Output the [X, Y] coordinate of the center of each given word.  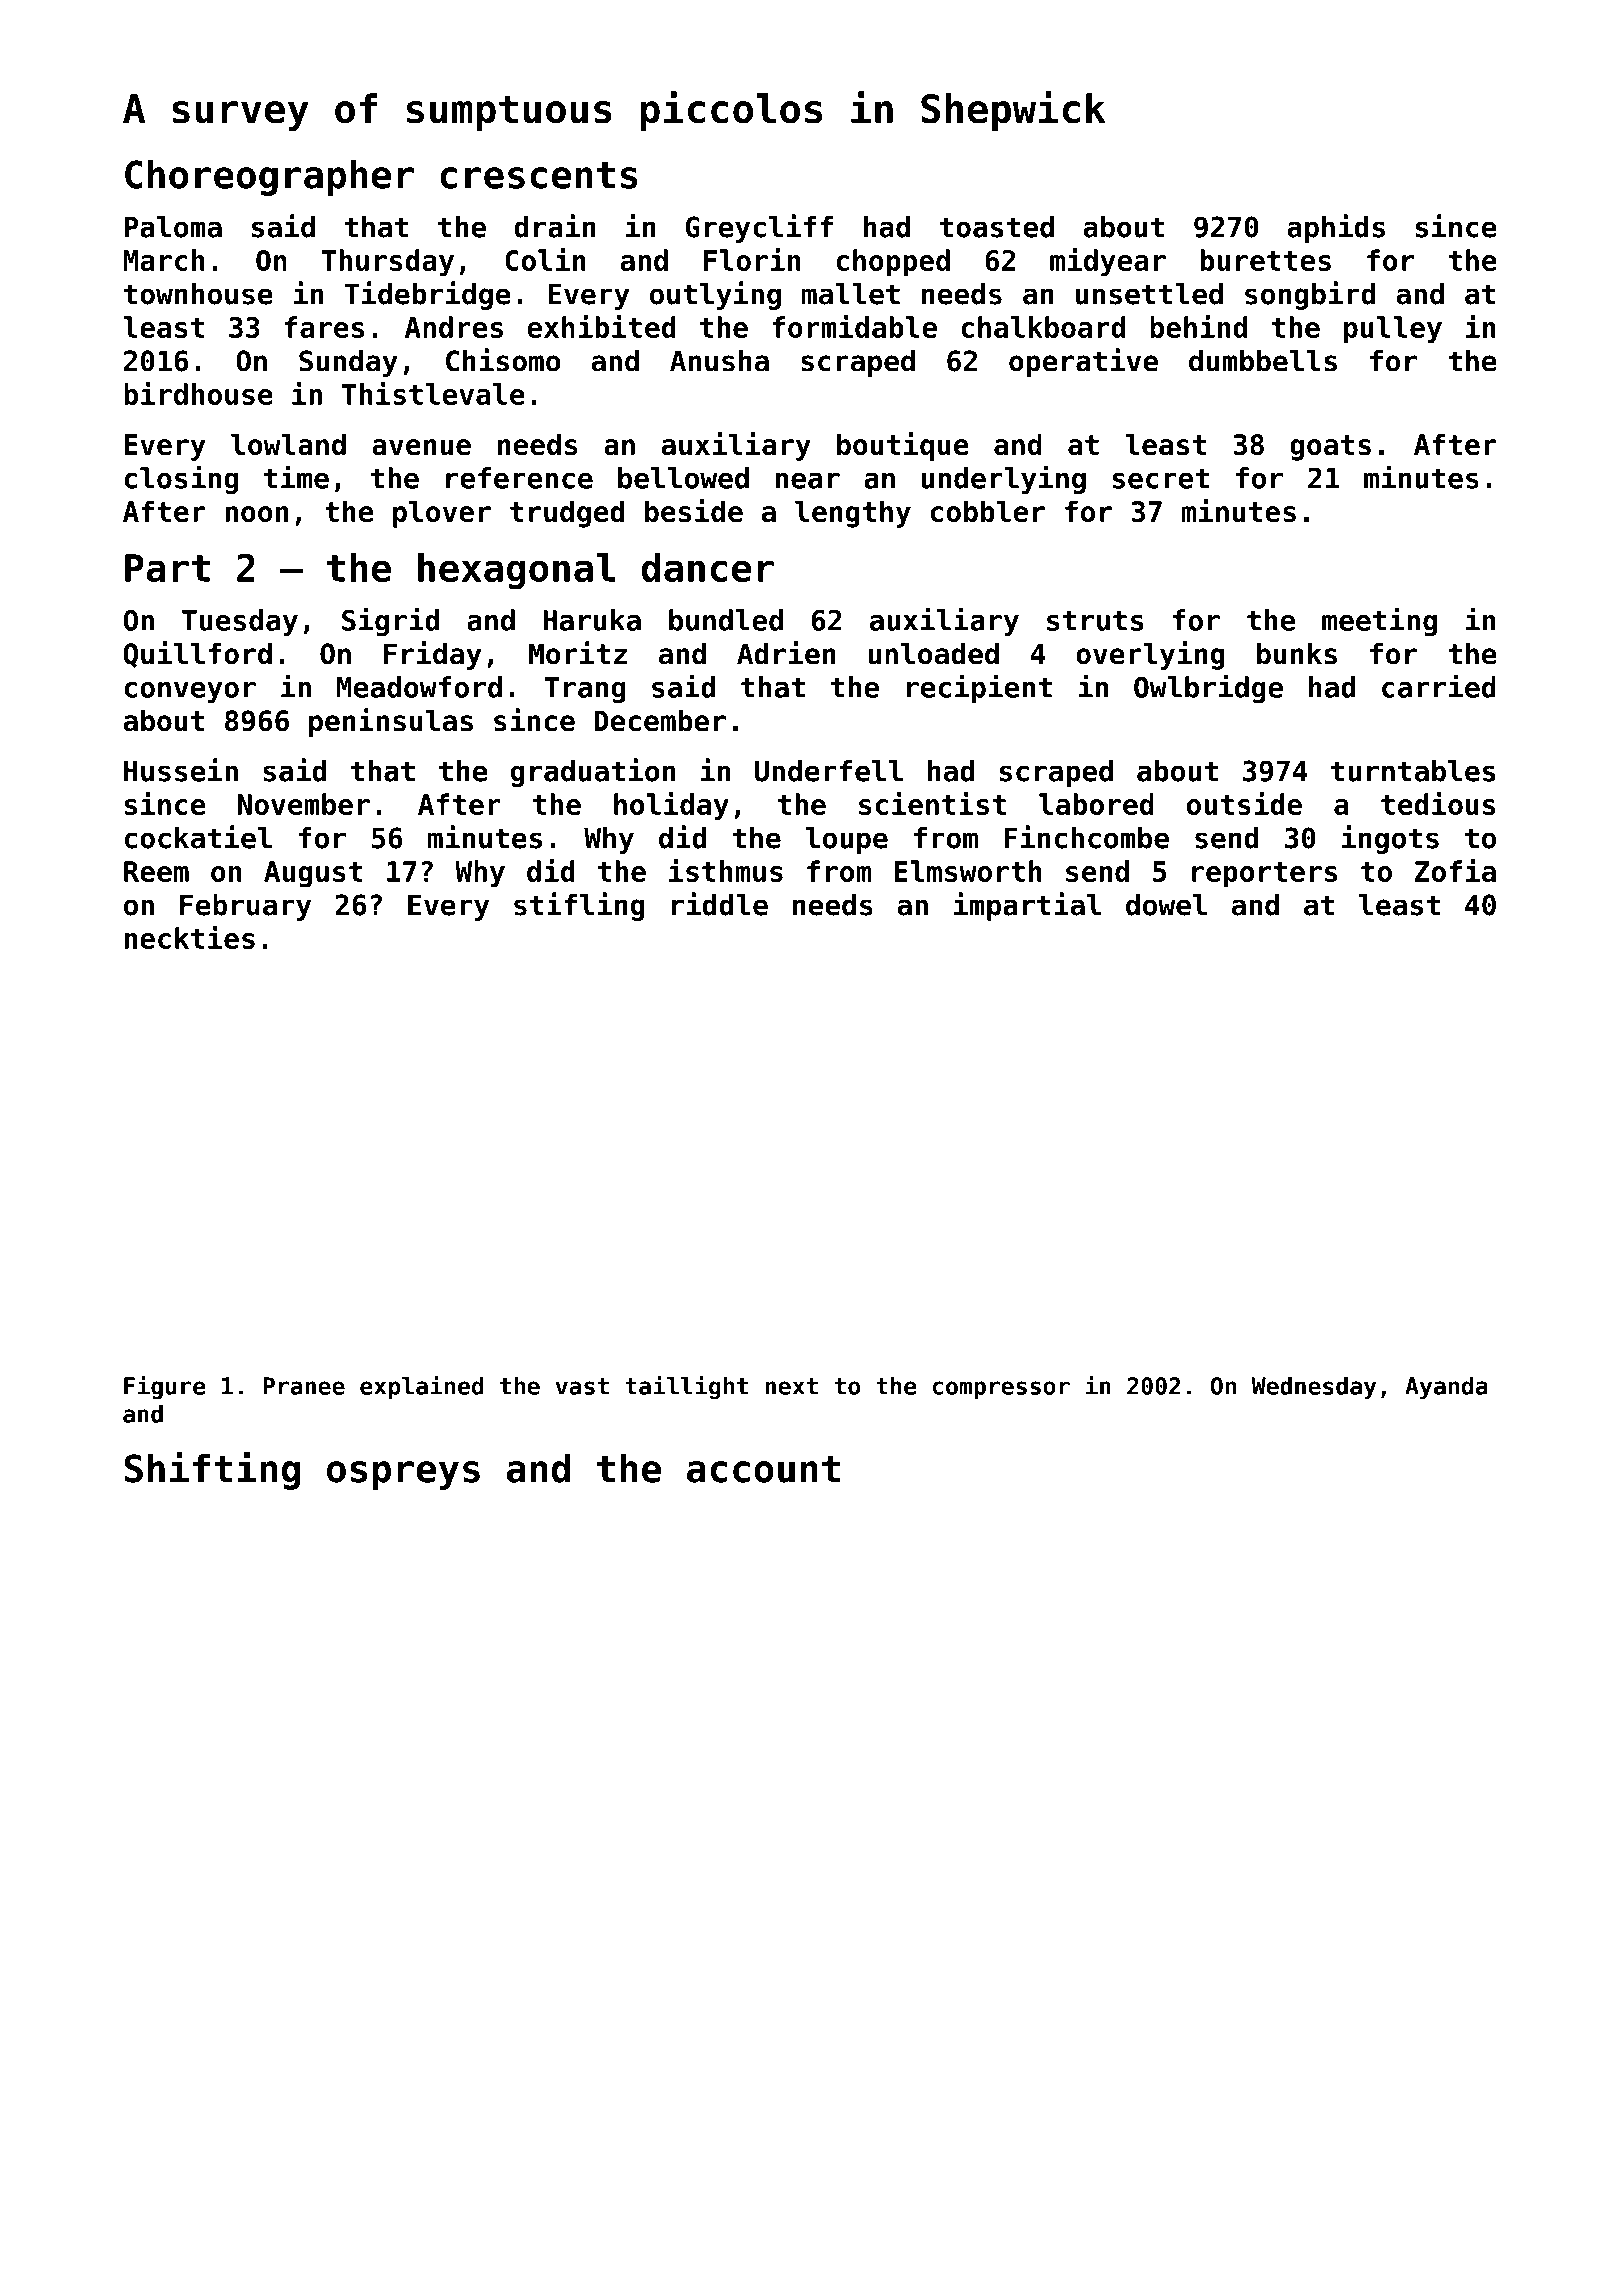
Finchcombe [1086, 837]
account [763, 1469]
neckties [190, 937]
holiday [671, 806]
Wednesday [1314, 1387]
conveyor [190, 692]
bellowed [683, 478]
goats [1330, 448]
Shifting [212, 1470]
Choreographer [269, 178]
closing [181, 479]
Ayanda [1446, 1387]
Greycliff [759, 228]
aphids [1336, 228]
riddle [720, 904]
